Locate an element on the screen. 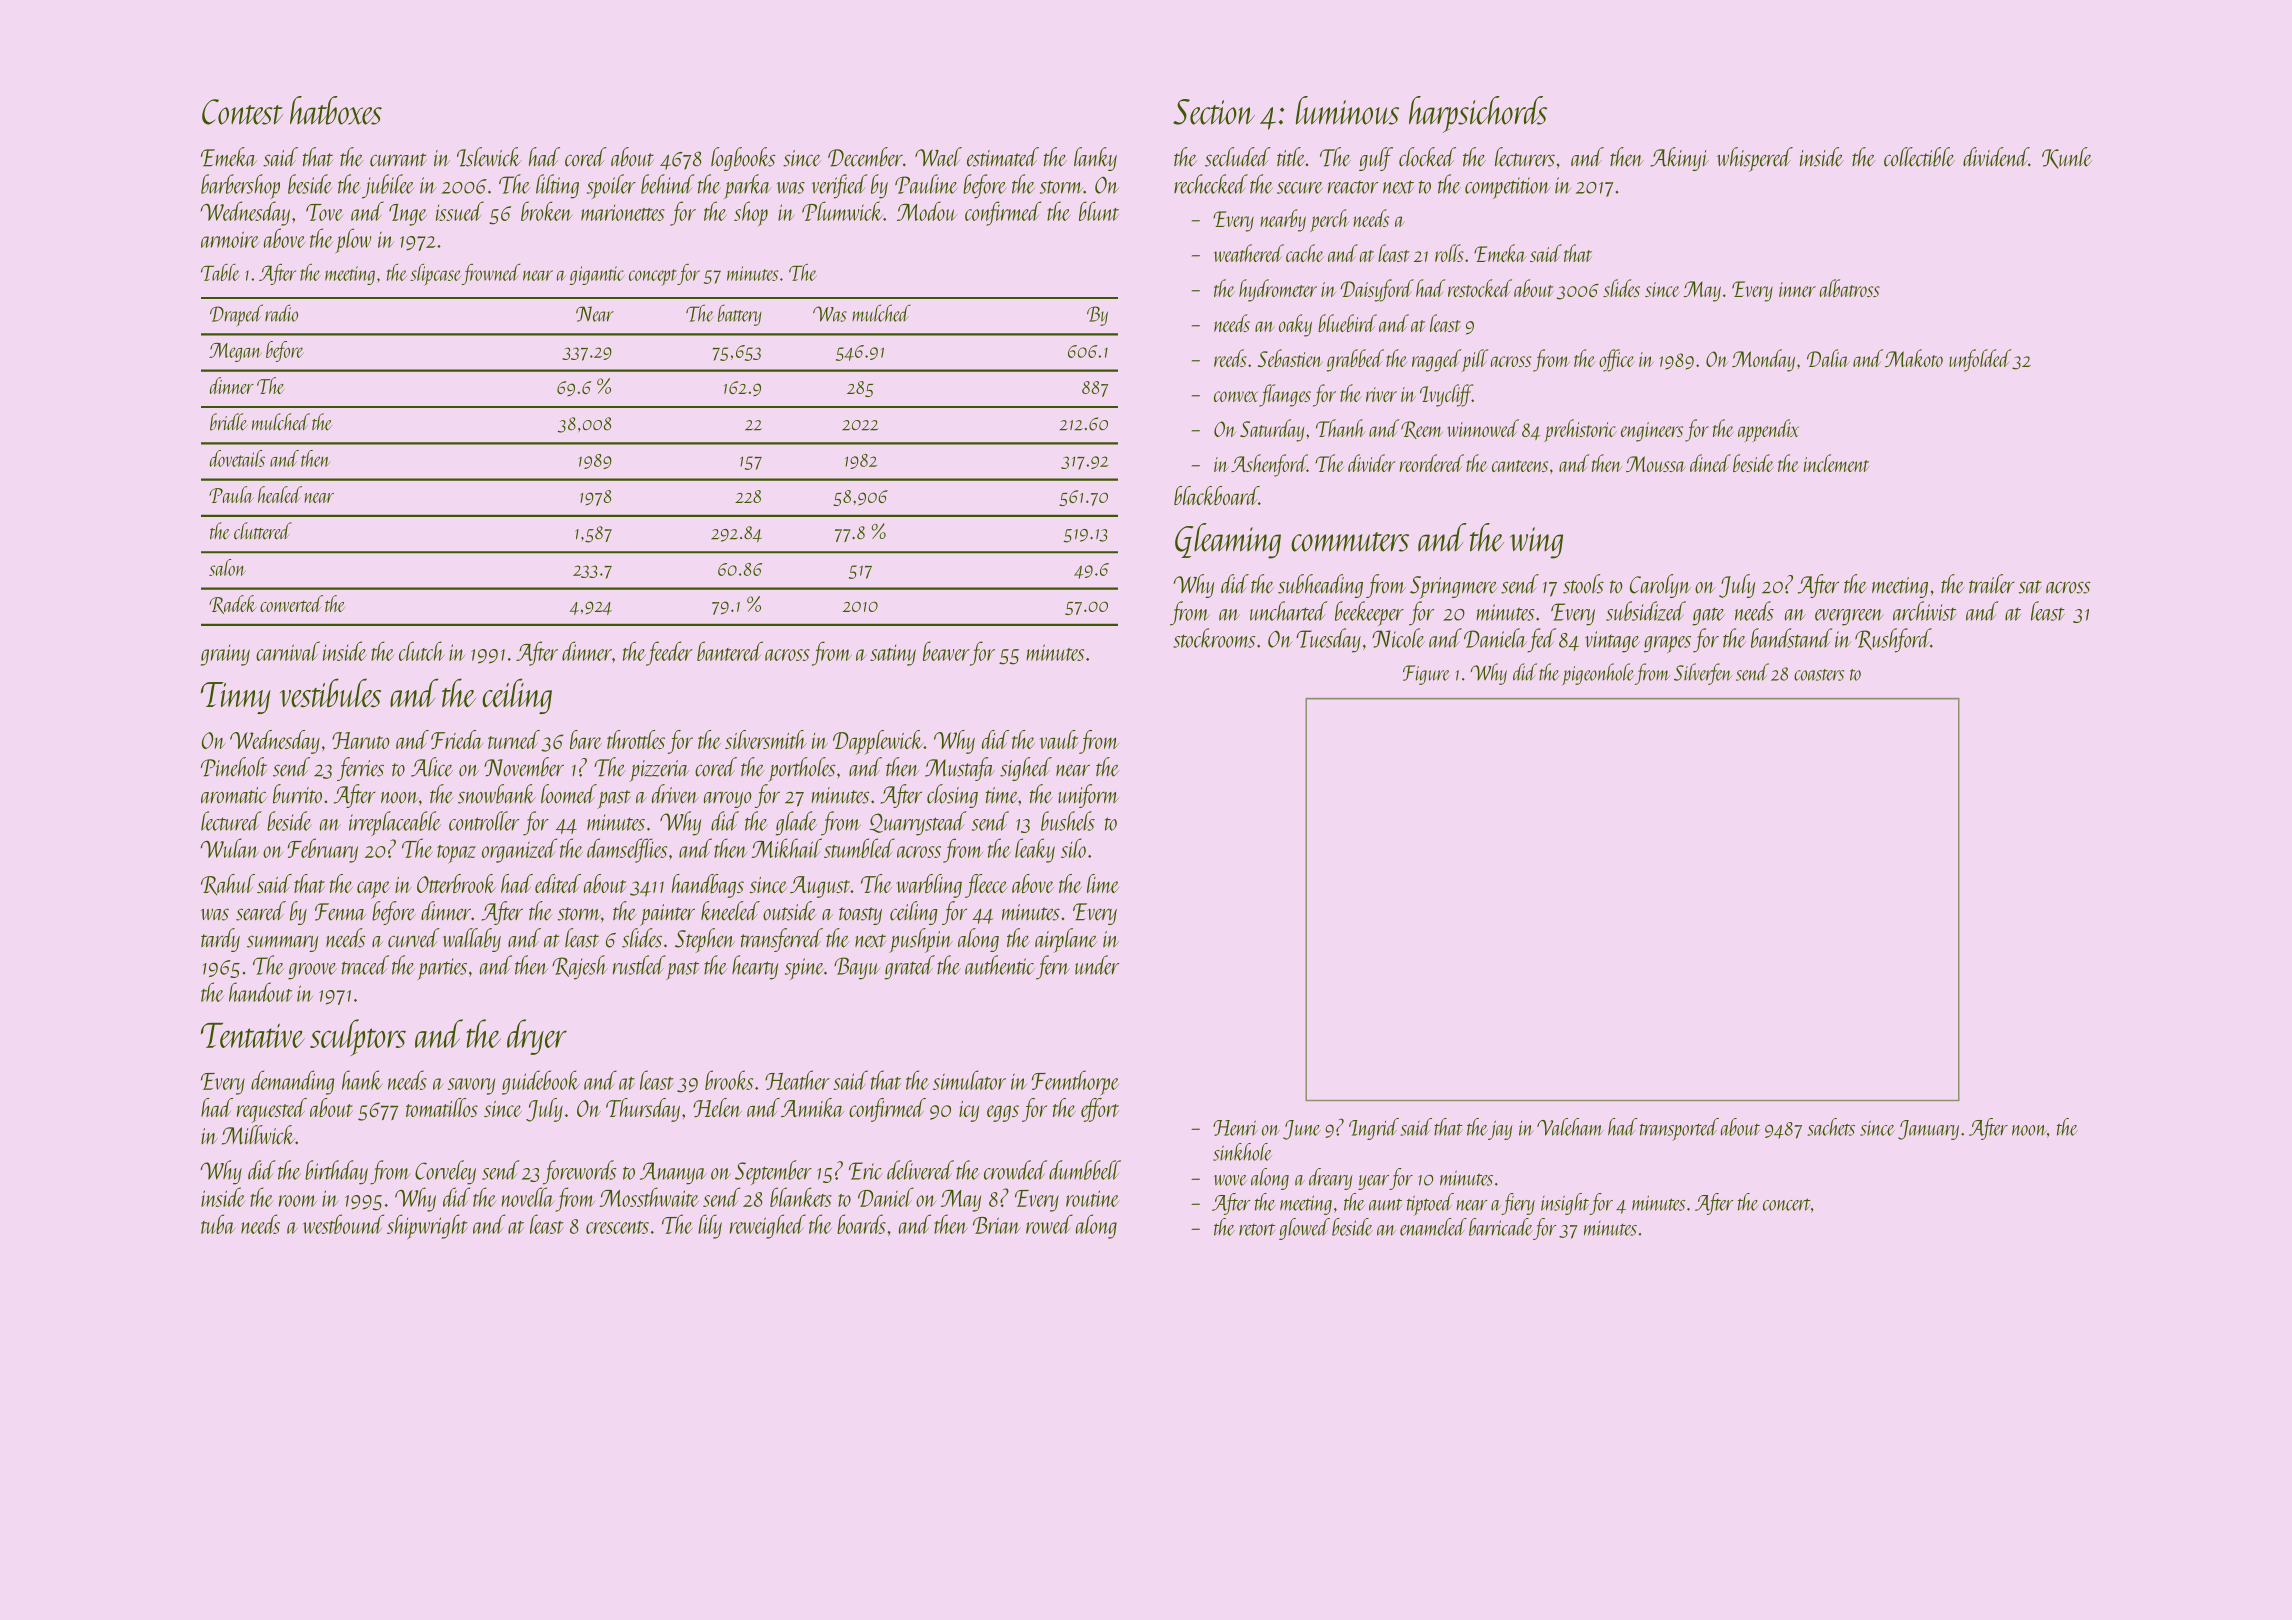 This screenshot has height=1620, width=2292. blackboard is located at coordinates (1216, 495).
